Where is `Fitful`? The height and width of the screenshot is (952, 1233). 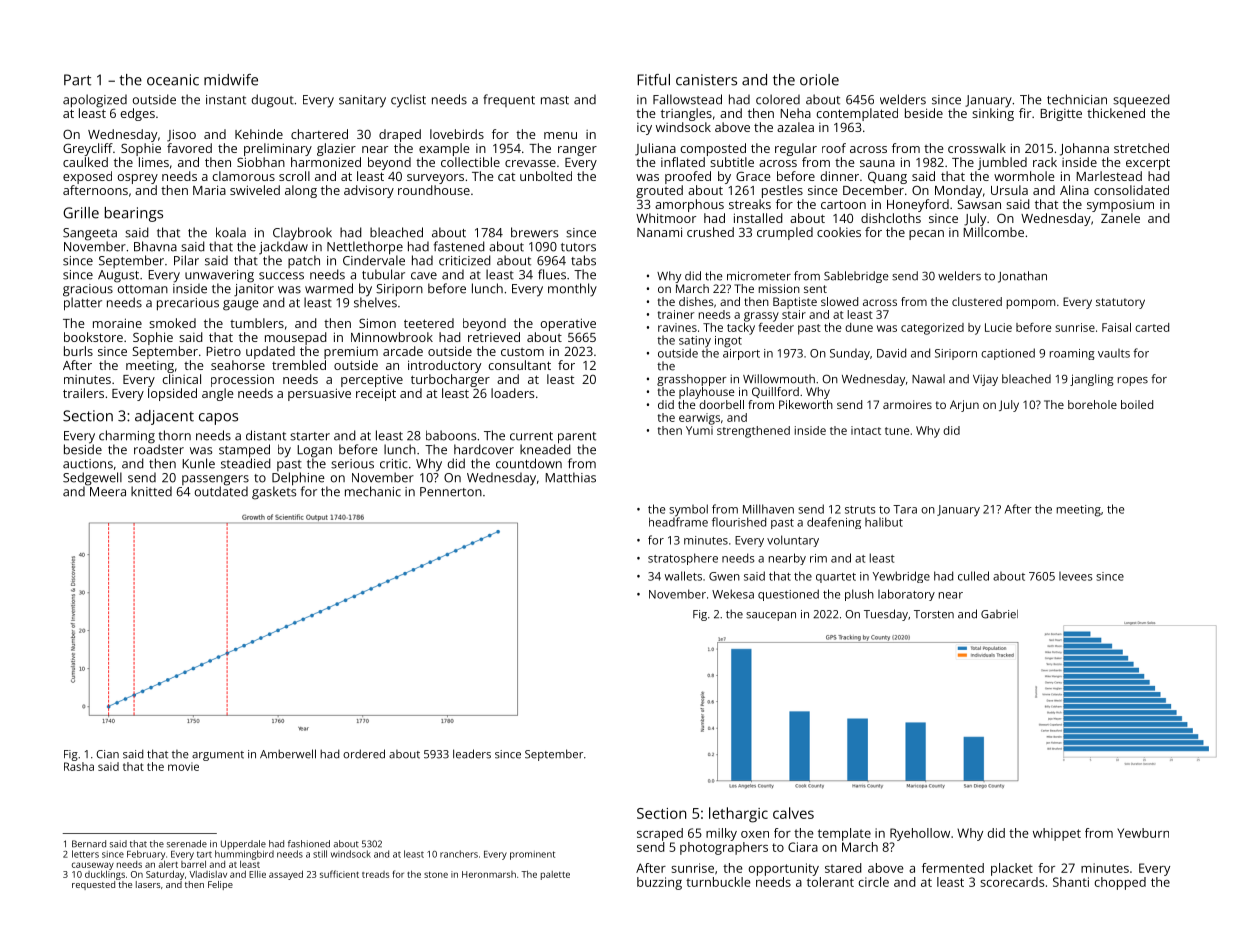
Fitful is located at coordinates (653, 80).
